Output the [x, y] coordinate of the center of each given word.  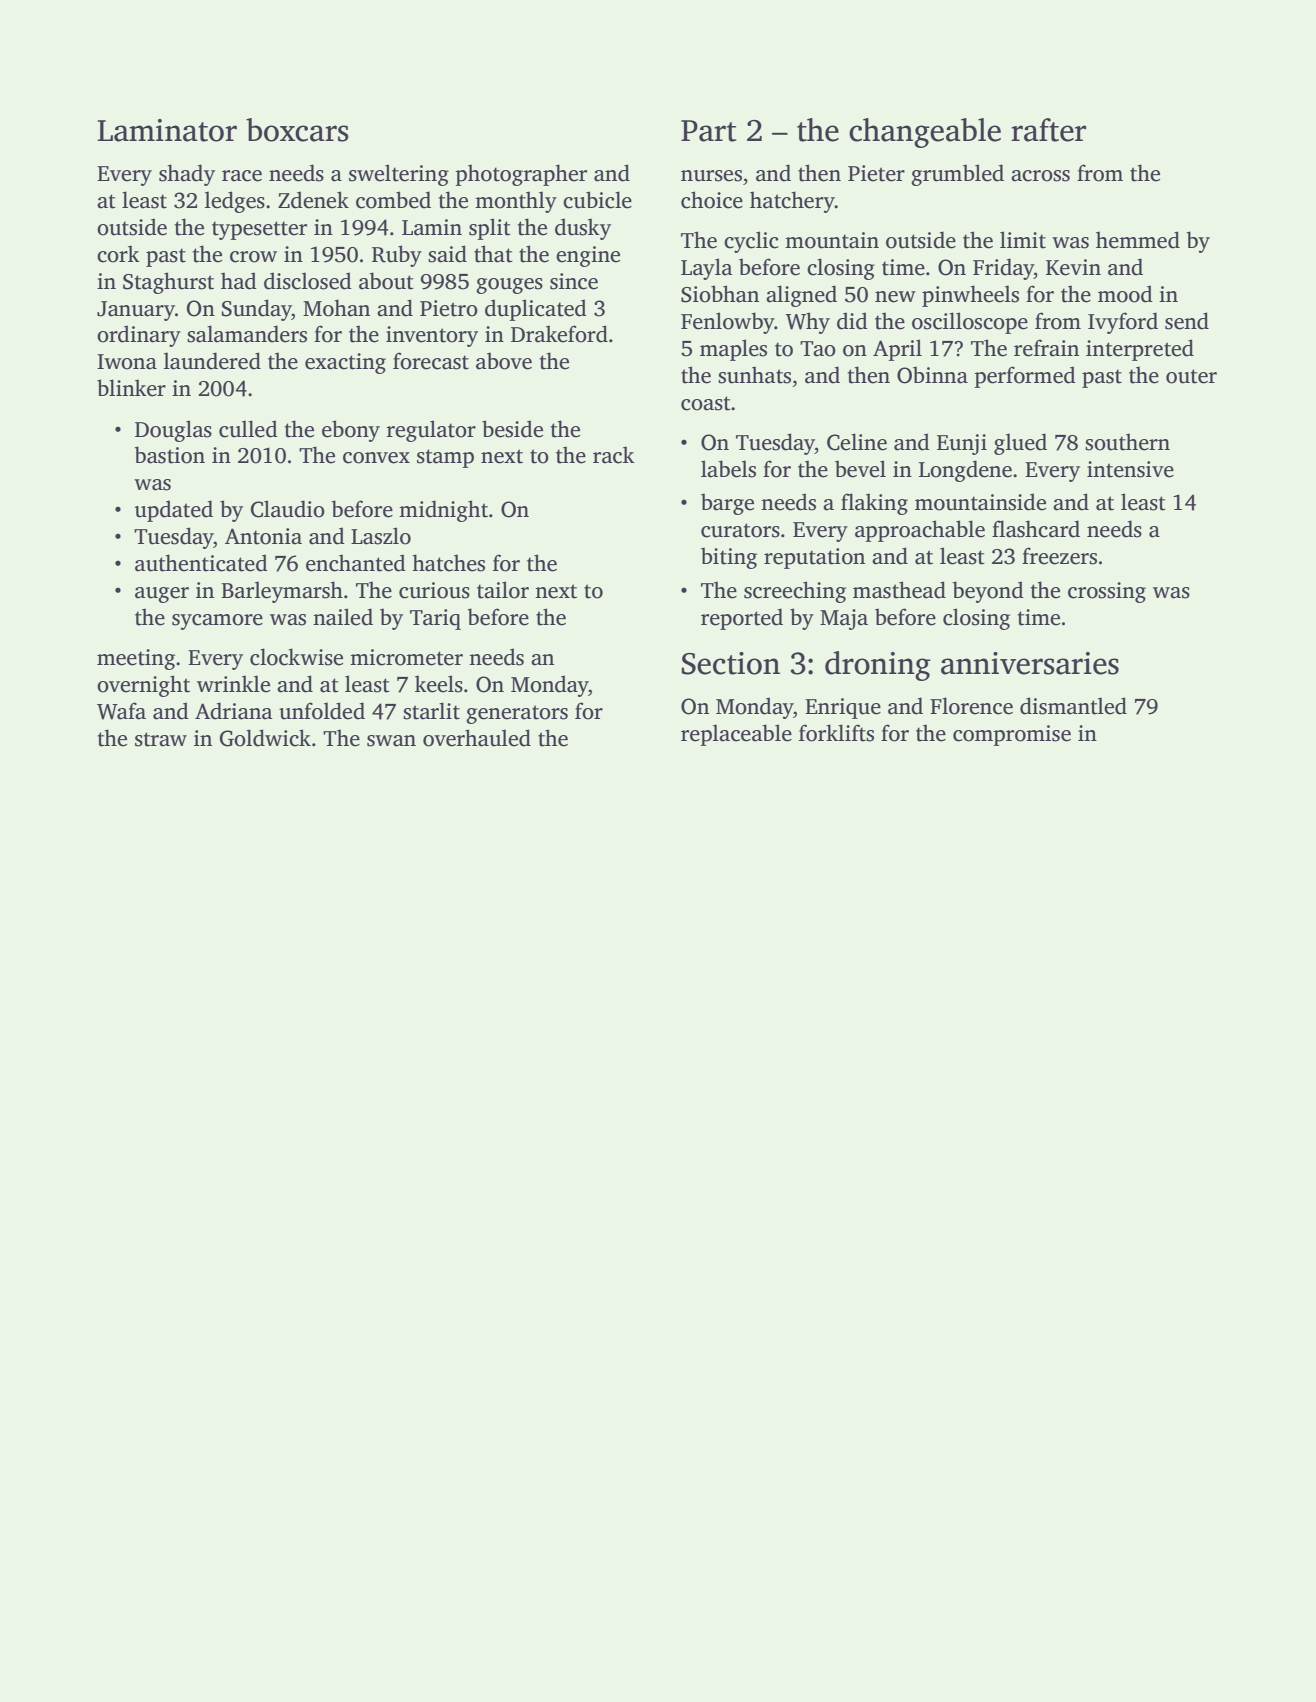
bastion [169, 455]
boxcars [297, 130]
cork [118, 254]
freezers [1059, 556]
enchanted [356, 563]
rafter [1048, 130]
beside [512, 429]
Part [709, 131]
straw [161, 739]
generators [517, 714]
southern [1127, 442]
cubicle [597, 200]
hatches [448, 563]
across [1040, 176]
